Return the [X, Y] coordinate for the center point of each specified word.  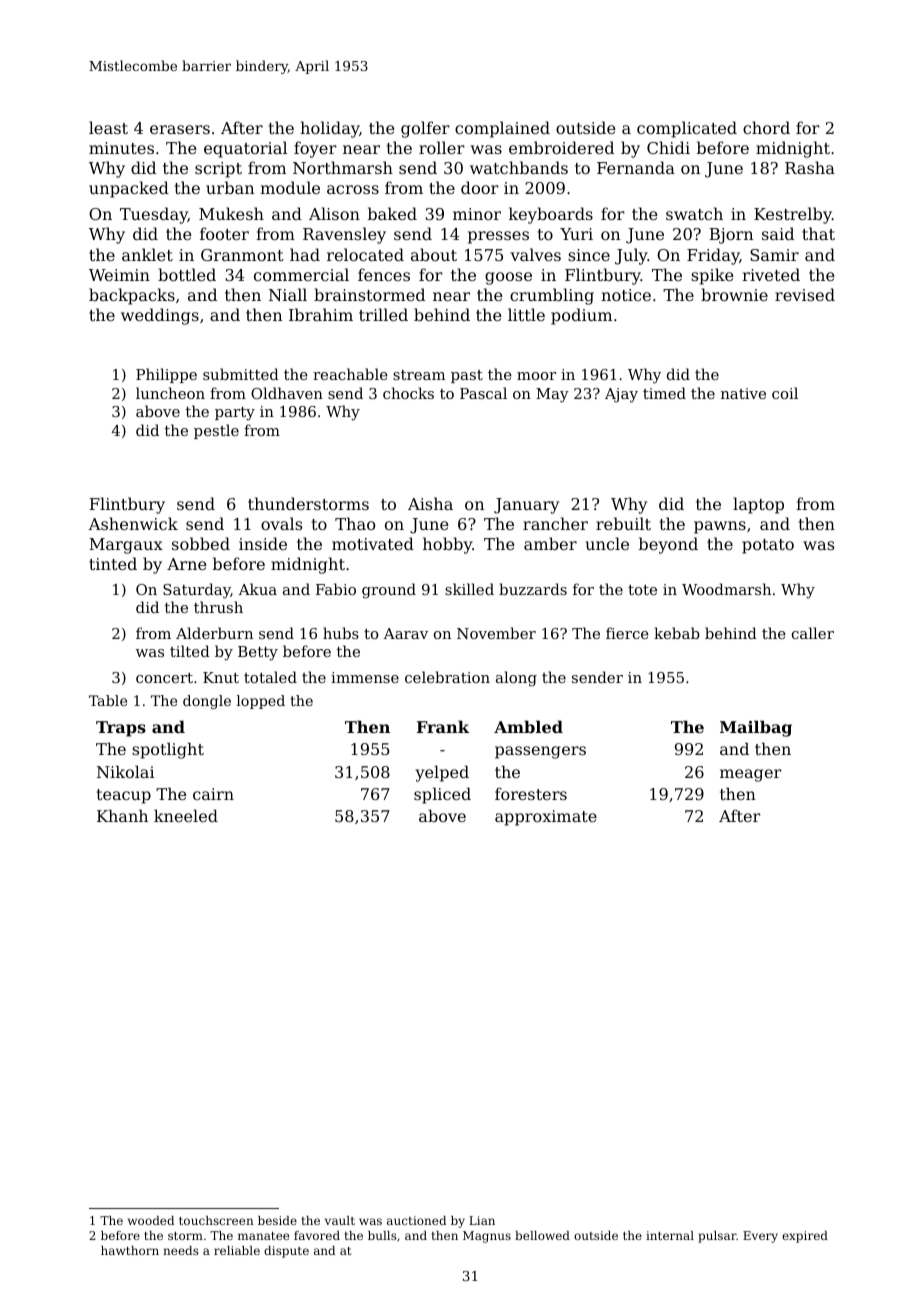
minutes [121, 148]
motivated [373, 543]
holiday [329, 129]
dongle [207, 702]
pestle [216, 431]
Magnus [487, 1237]
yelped [442, 773]
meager [750, 775]
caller [813, 633]
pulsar [717, 1237]
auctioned [416, 1220]
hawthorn [130, 1250]
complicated [687, 129]
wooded [151, 1220]
